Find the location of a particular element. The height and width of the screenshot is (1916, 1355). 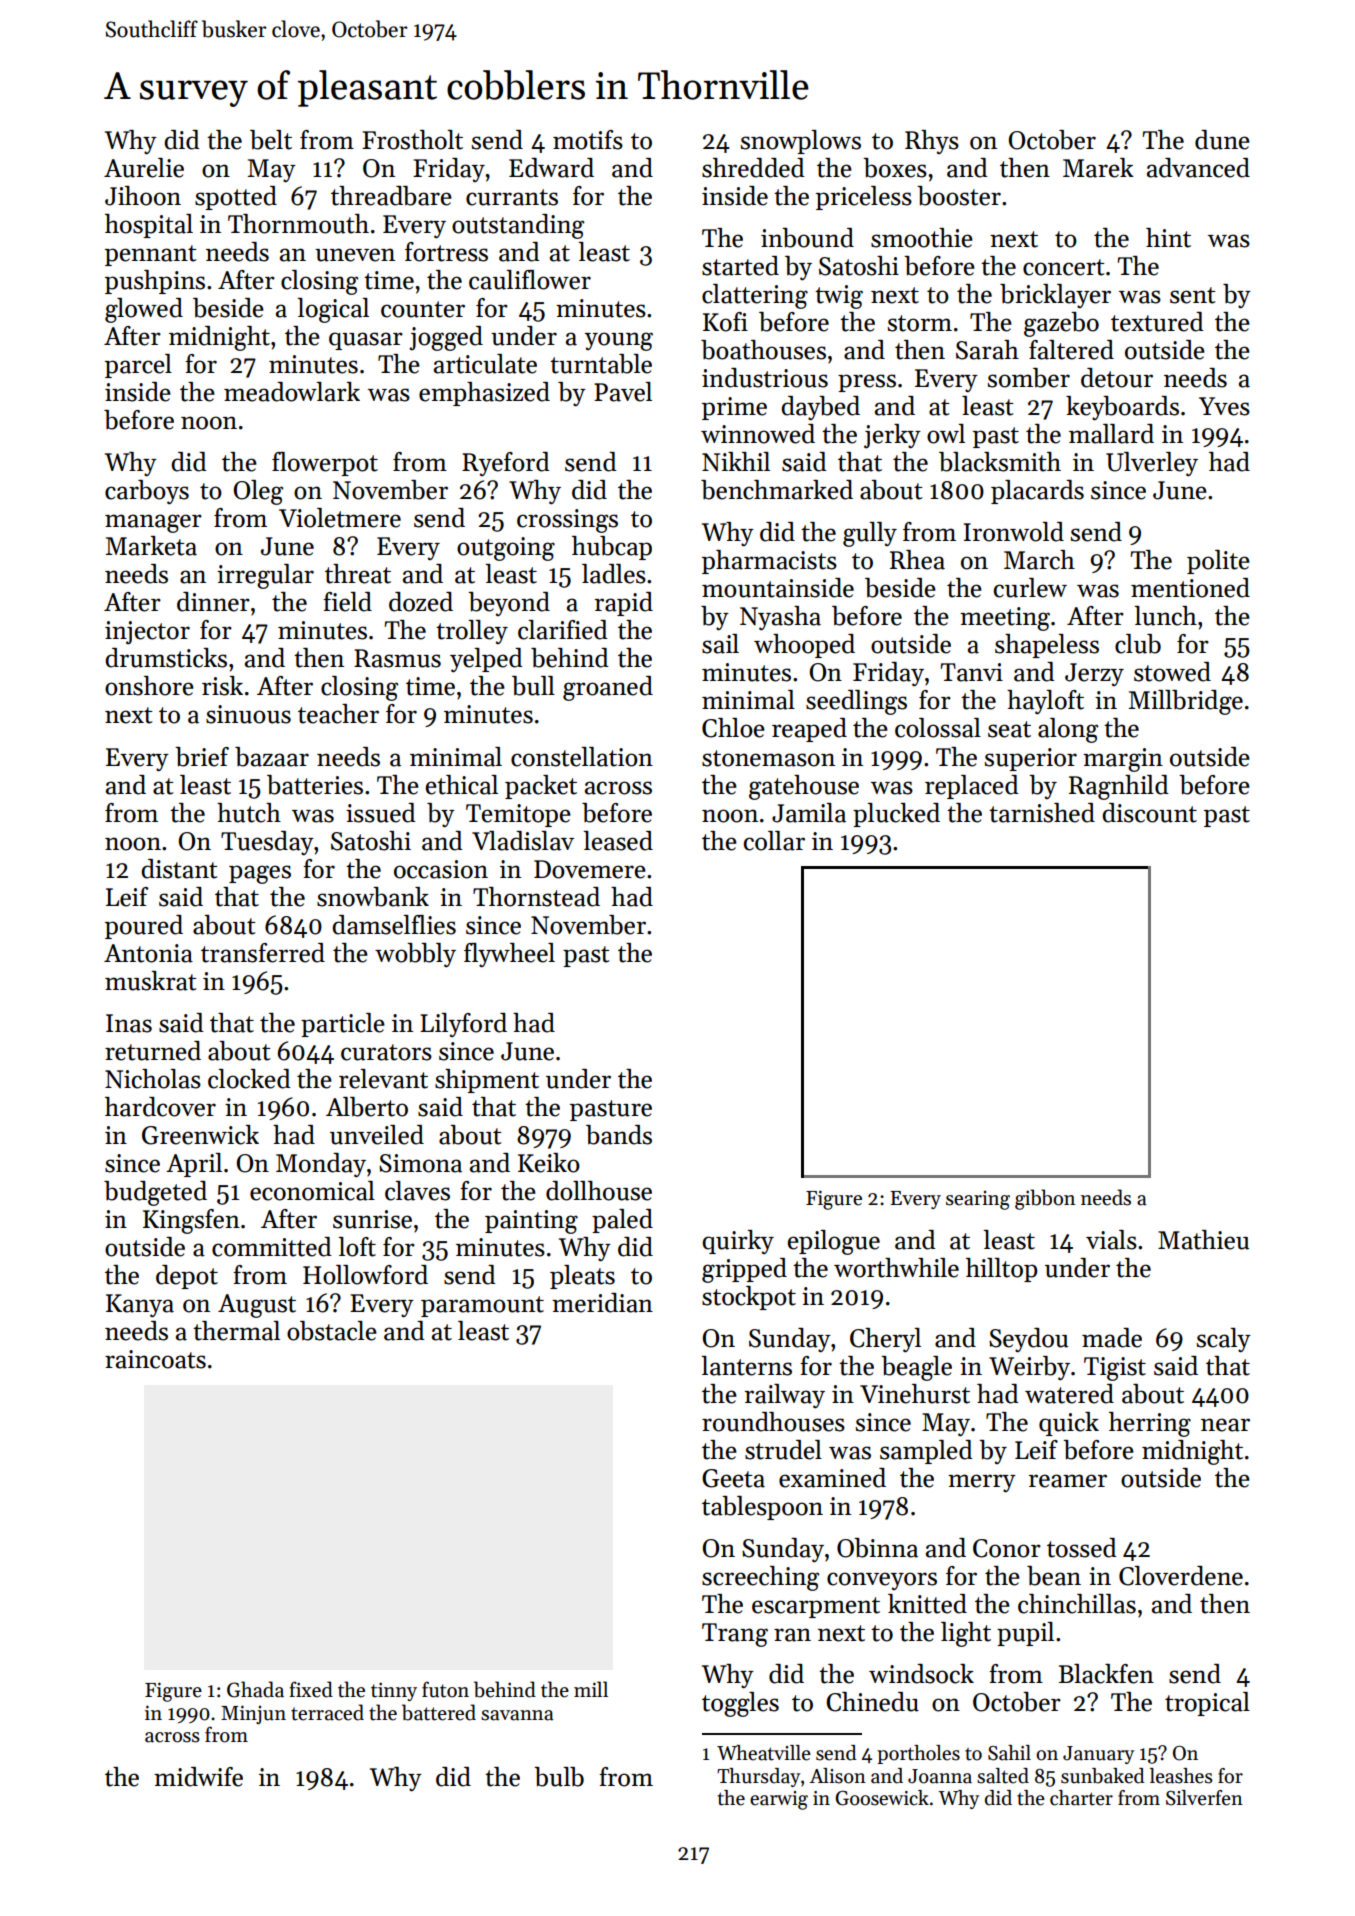

meeting is located at coordinates (1005, 619).
